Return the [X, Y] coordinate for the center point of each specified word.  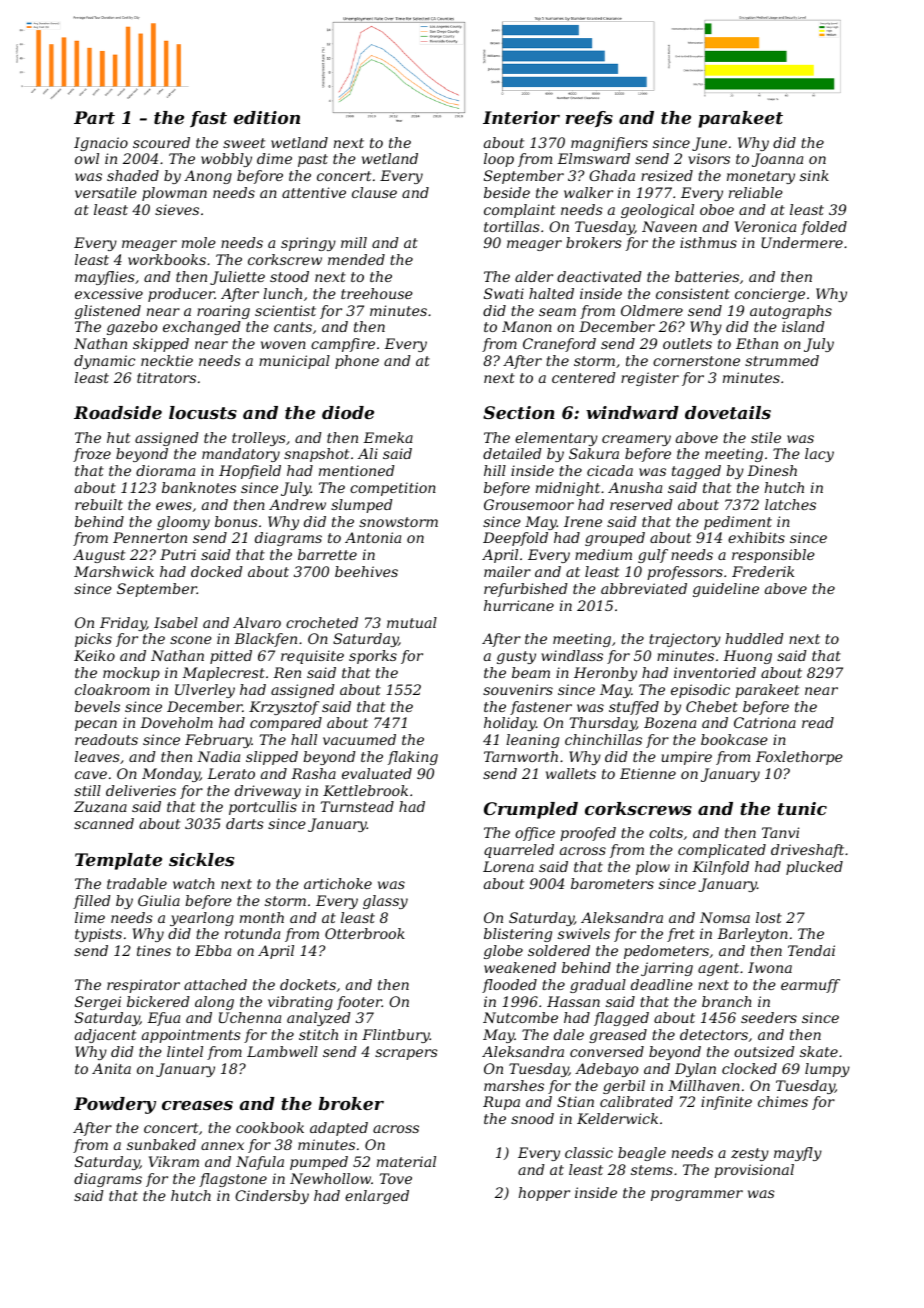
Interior [521, 117]
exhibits [756, 537]
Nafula [260, 1163]
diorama [165, 470]
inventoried [715, 672]
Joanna [777, 160]
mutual [412, 622]
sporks [373, 657]
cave [91, 775]
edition [267, 117]
